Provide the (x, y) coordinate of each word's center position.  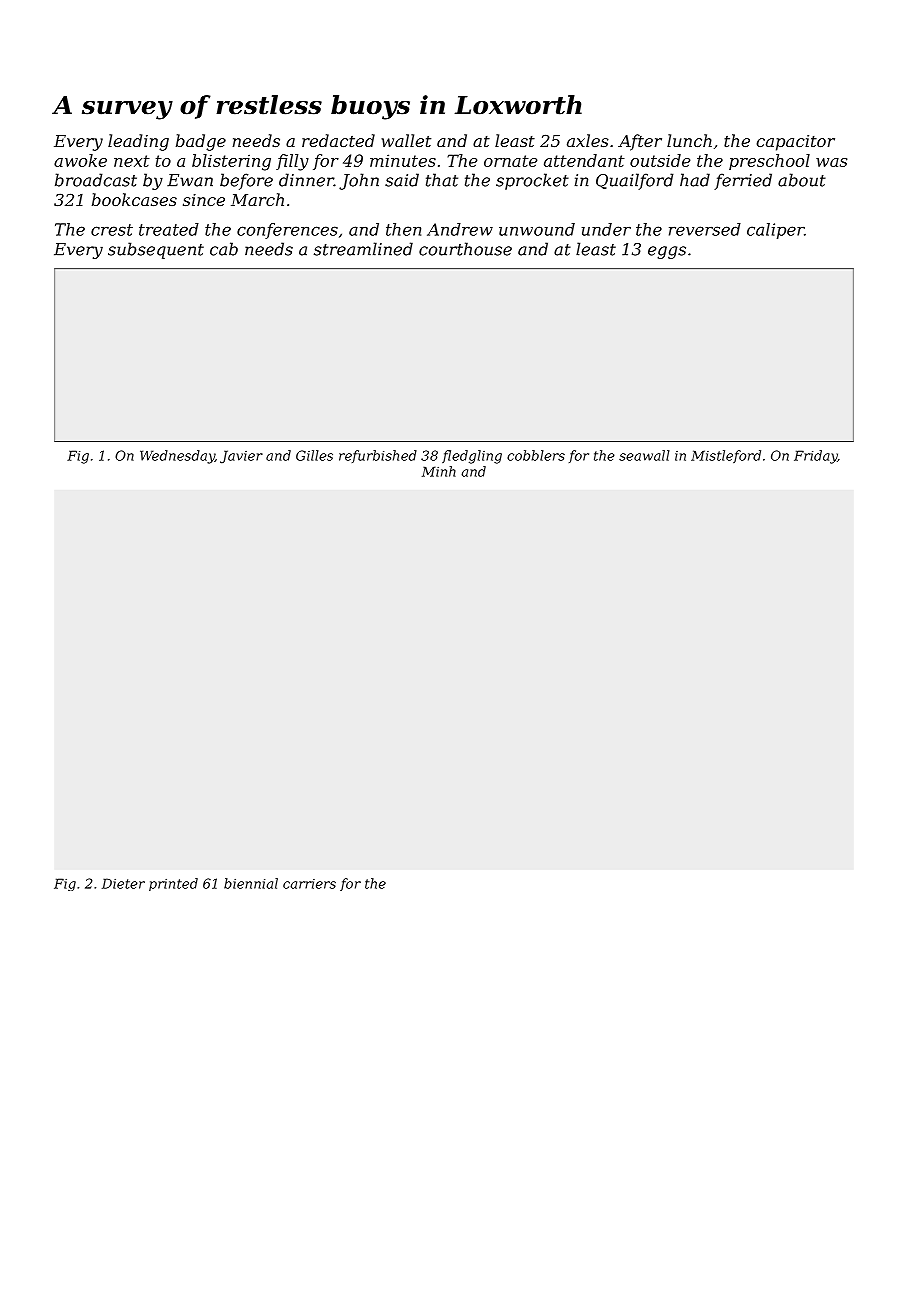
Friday (815, 457)
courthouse (465, 249)
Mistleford (726, 456)
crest (112, 230)
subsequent (156, 250)
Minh (439, 471)
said (402, 180)
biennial (251, 883)
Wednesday (177, 457)
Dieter (123, 883)
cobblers (536, 455)
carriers (309, 884)
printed (173, 884)
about (802, 180)
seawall (644, 455)
